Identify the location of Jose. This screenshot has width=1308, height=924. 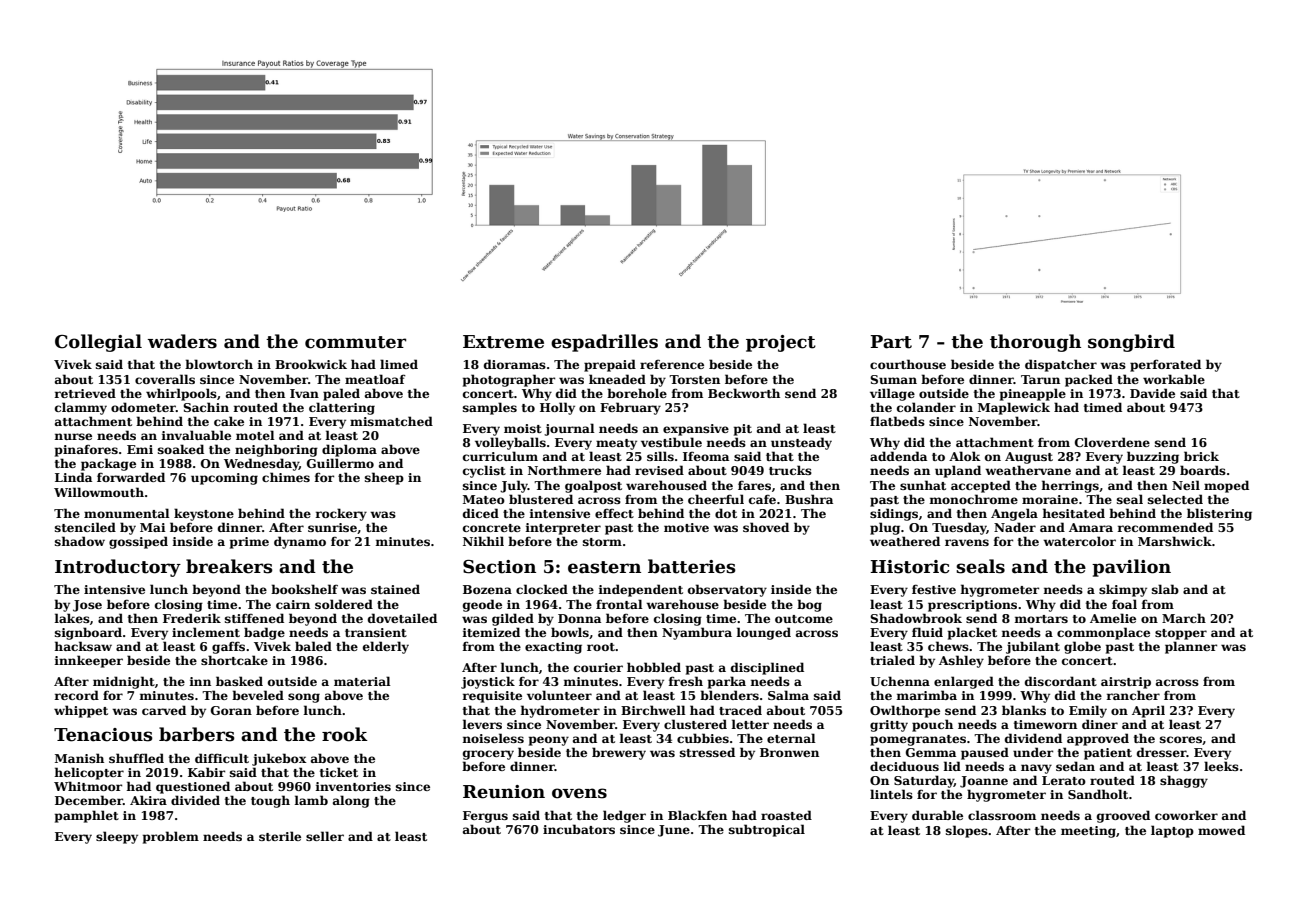
(87, 606).
